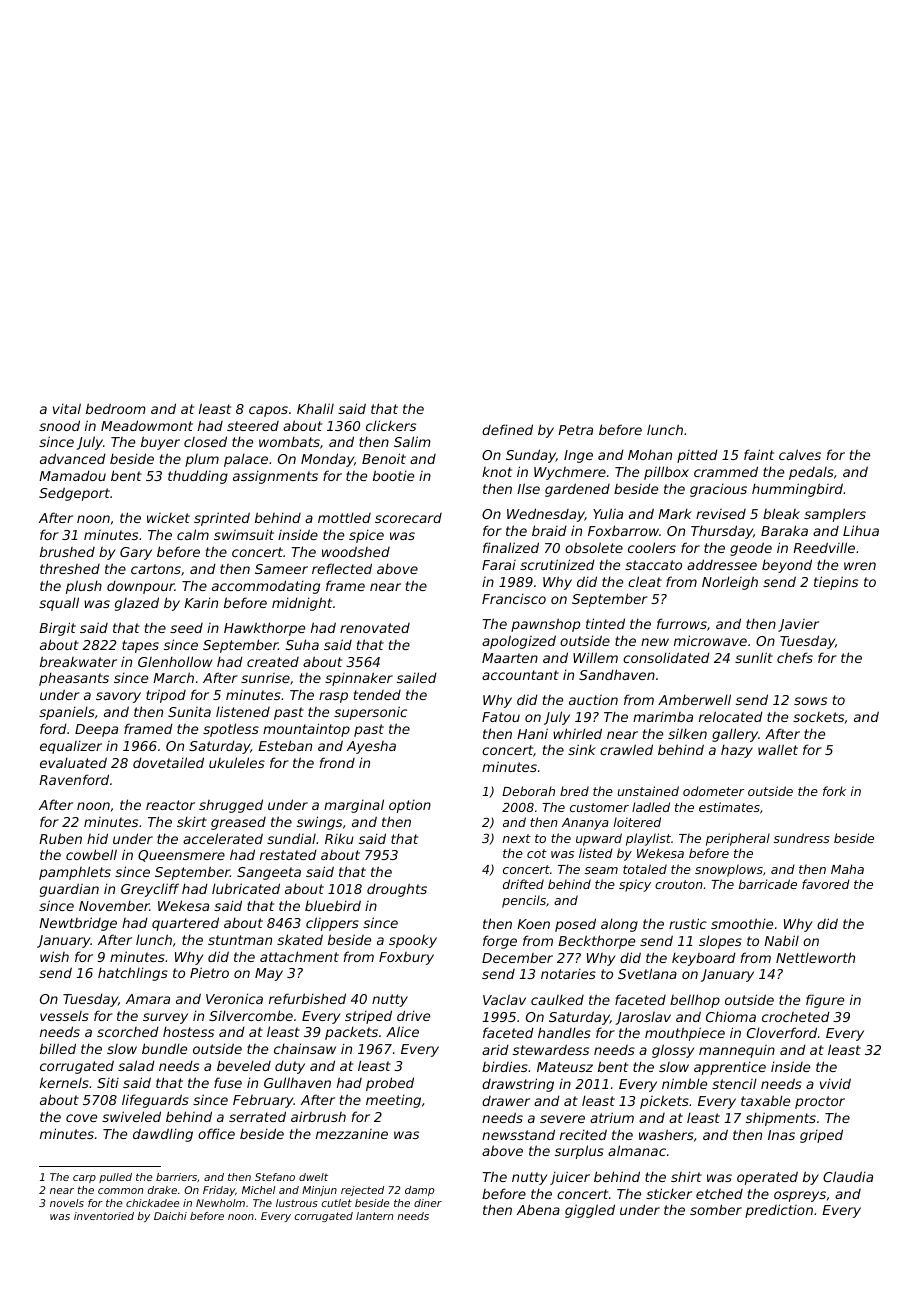 The height and width of the screenshot is (1308, 924). I want to click on calves, so click(800, 454).
